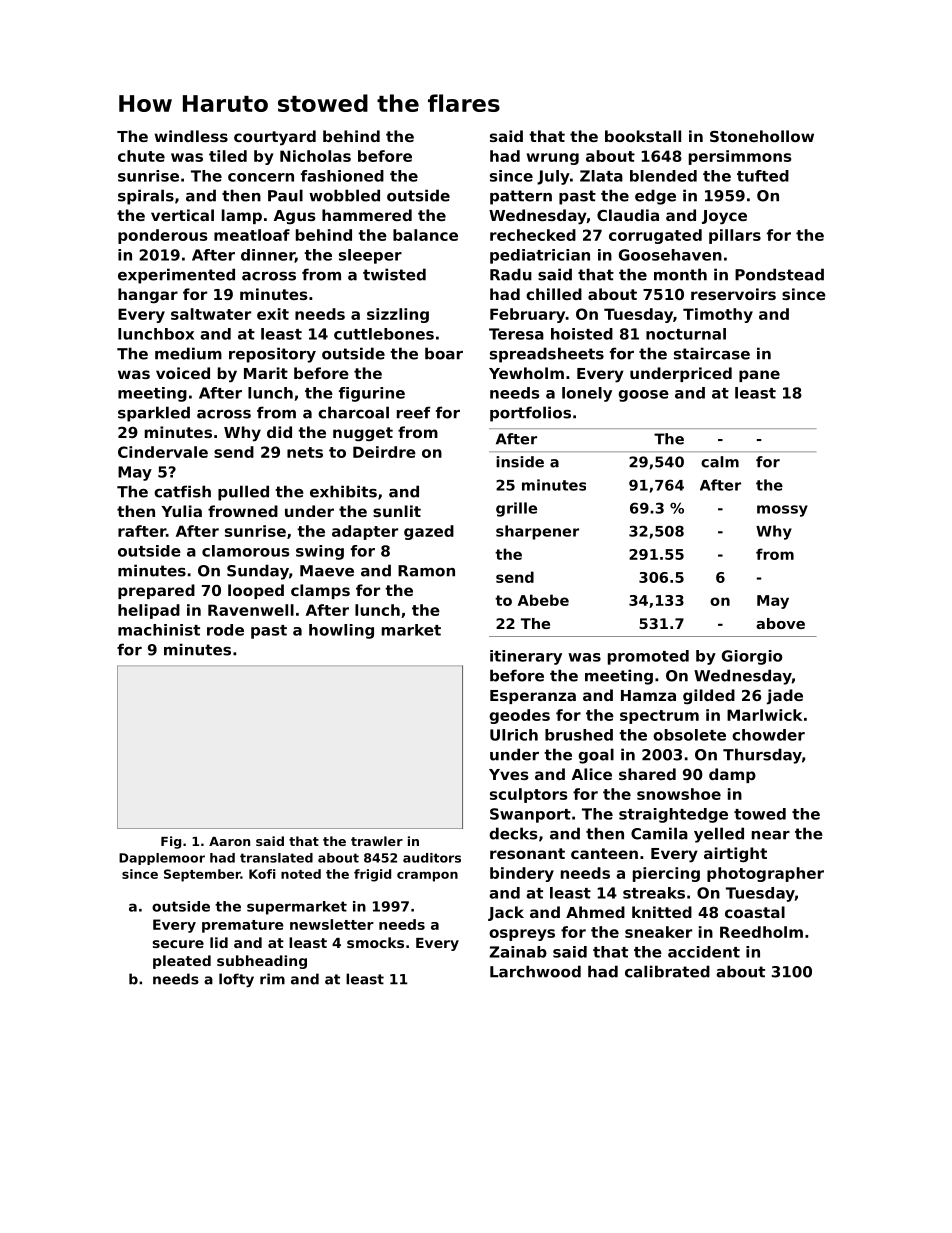  Describe the element at coordinates (511, 274) in the image. I see `Radu` at that location.
